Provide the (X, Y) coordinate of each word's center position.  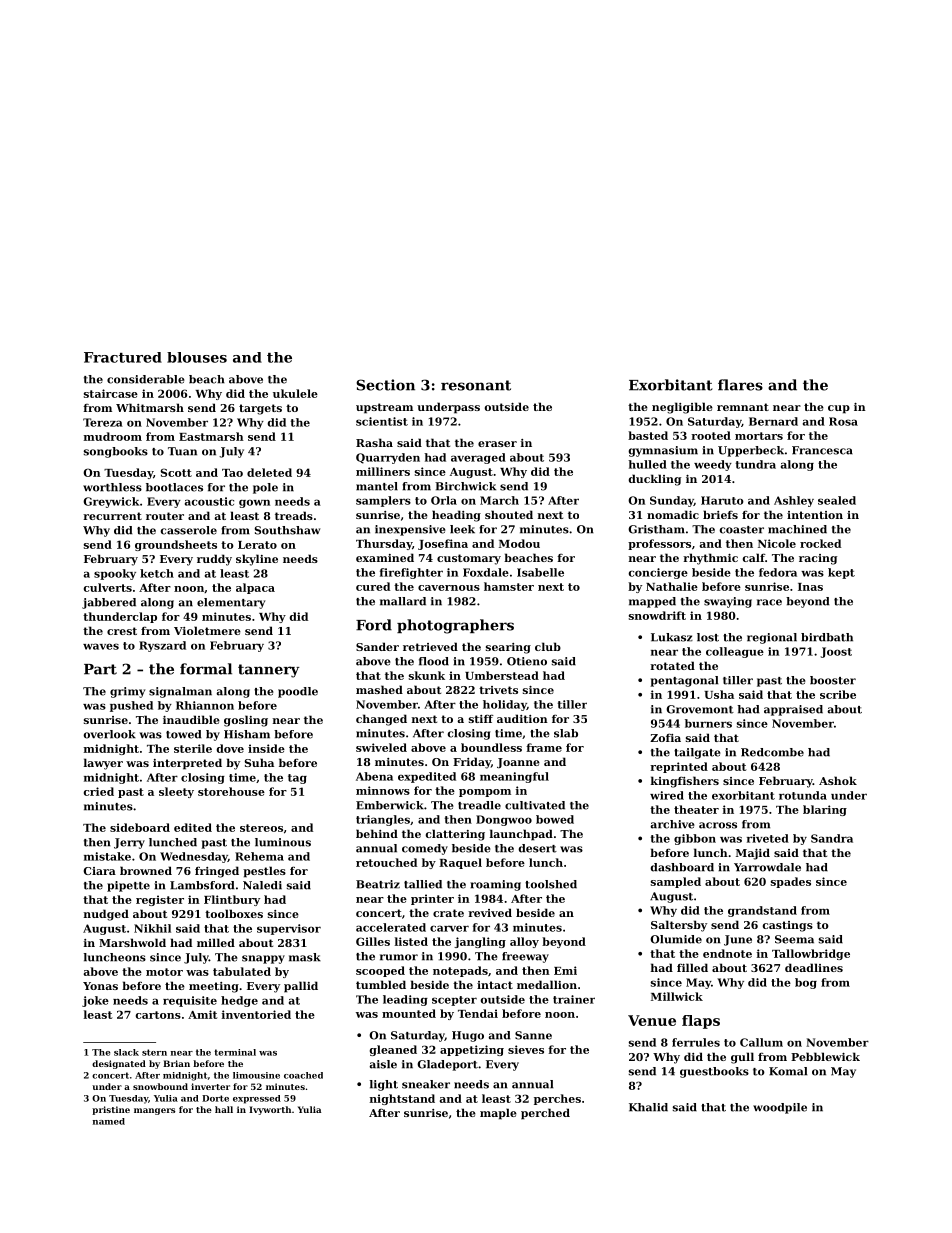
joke (95, 1001)
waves (101, 646)
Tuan (182, 451)
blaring (825, 810)
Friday (472, 763)
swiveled (381, 747)
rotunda (803, 795)
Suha (259, 762)
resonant (476, 385)
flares (740, 385)
